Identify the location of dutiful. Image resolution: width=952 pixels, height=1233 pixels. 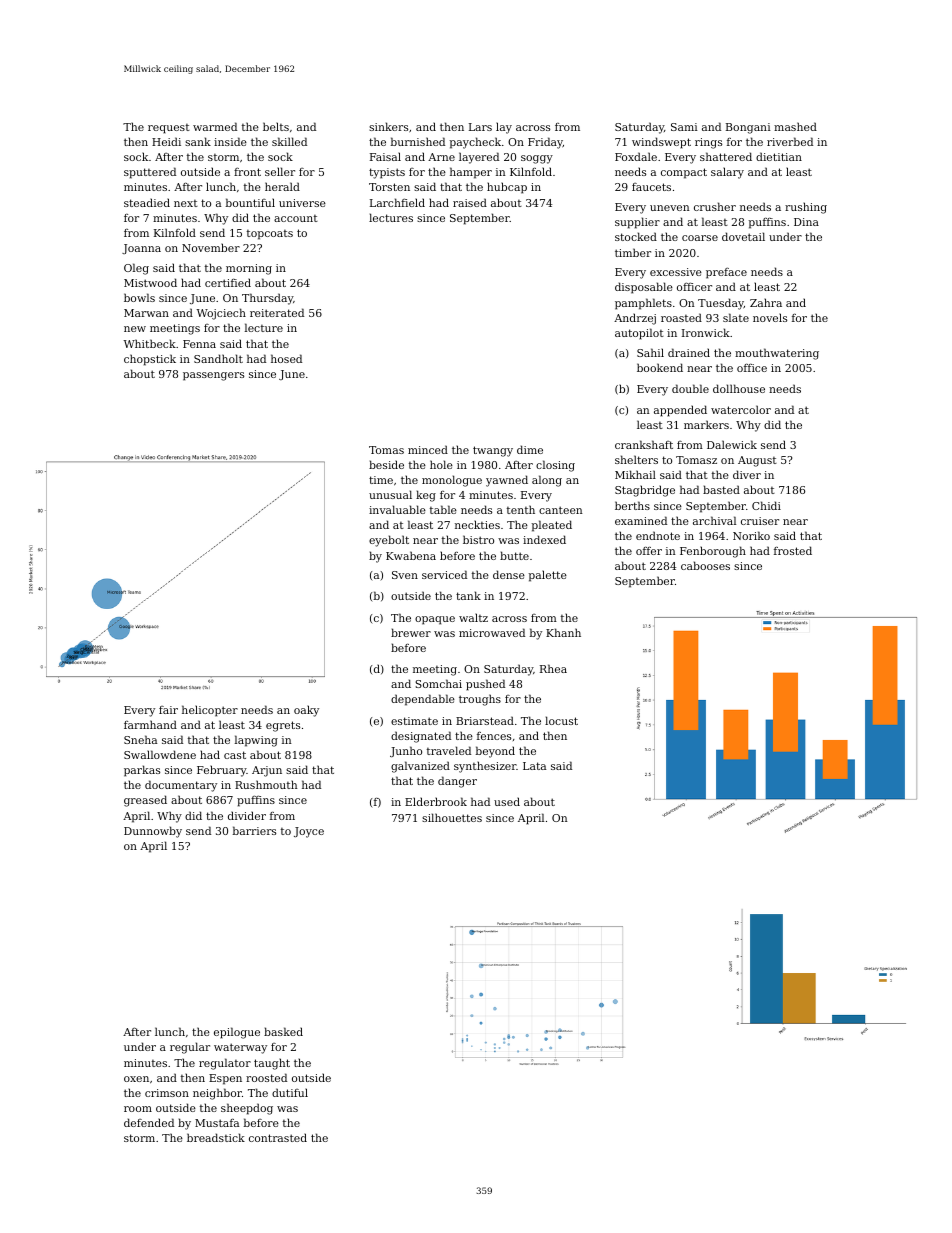
(290, 1092).
